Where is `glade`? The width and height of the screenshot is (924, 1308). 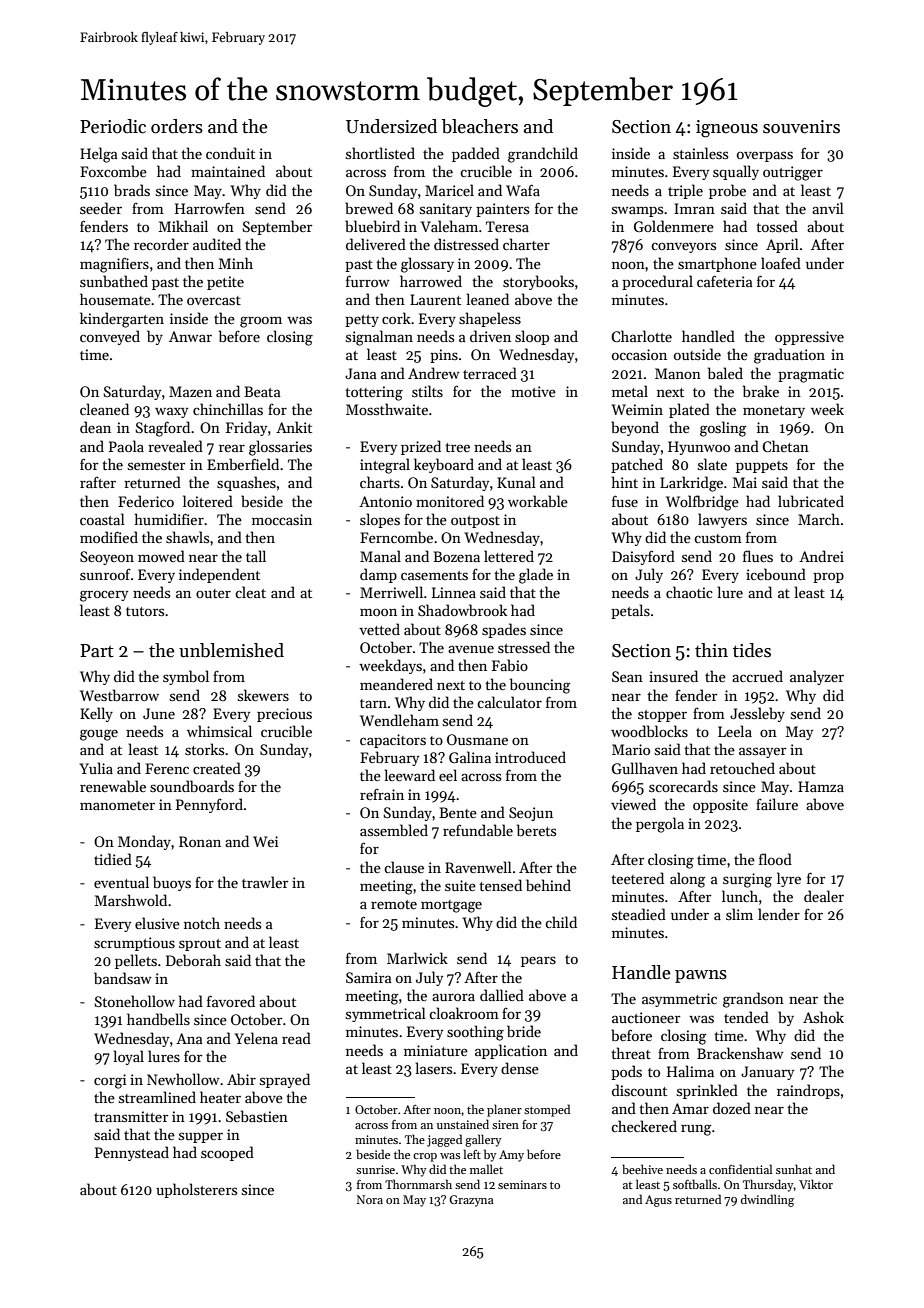 glade is located at coordinates (536, 576).
